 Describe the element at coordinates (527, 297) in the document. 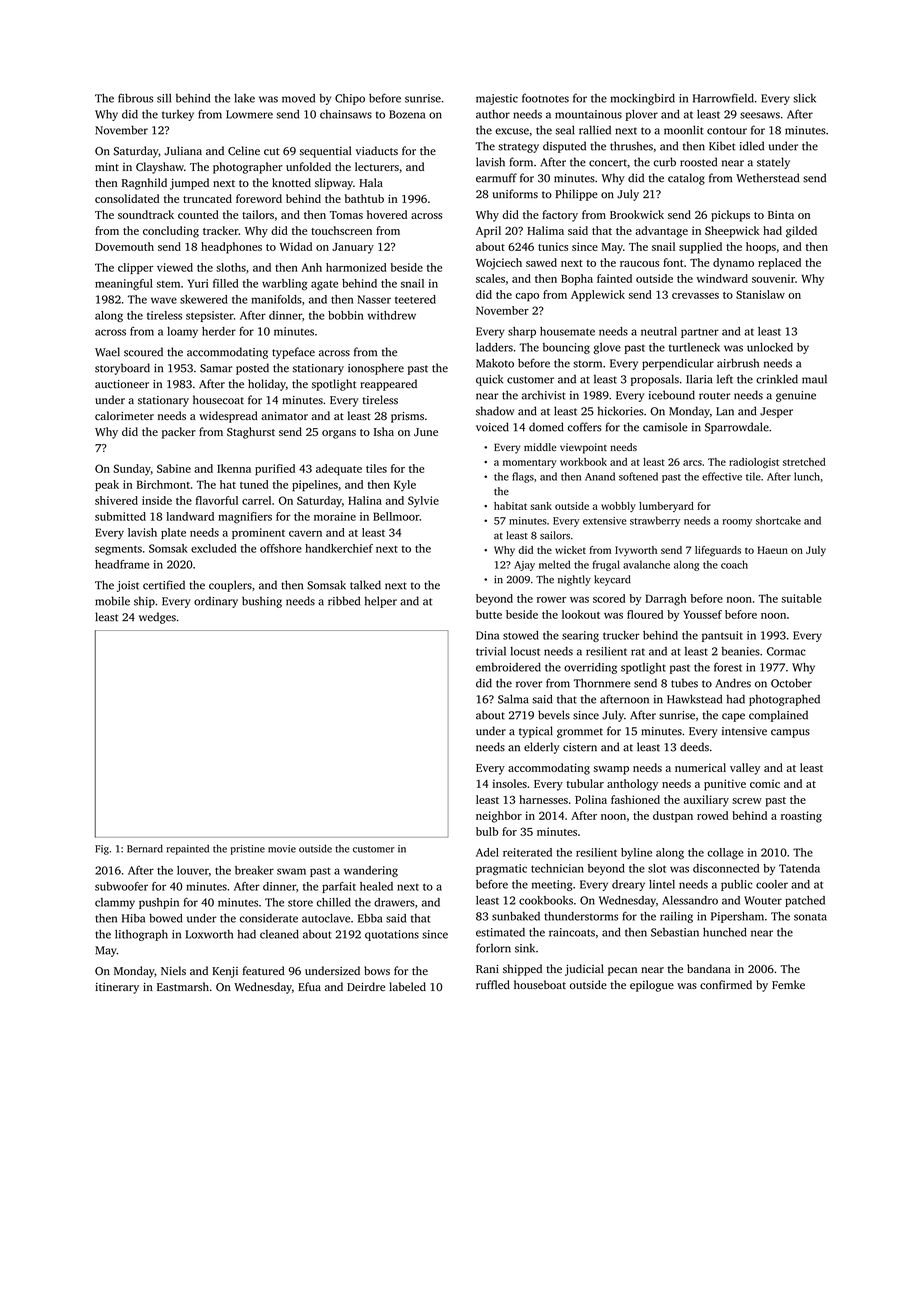

I see `capo` at that location.
